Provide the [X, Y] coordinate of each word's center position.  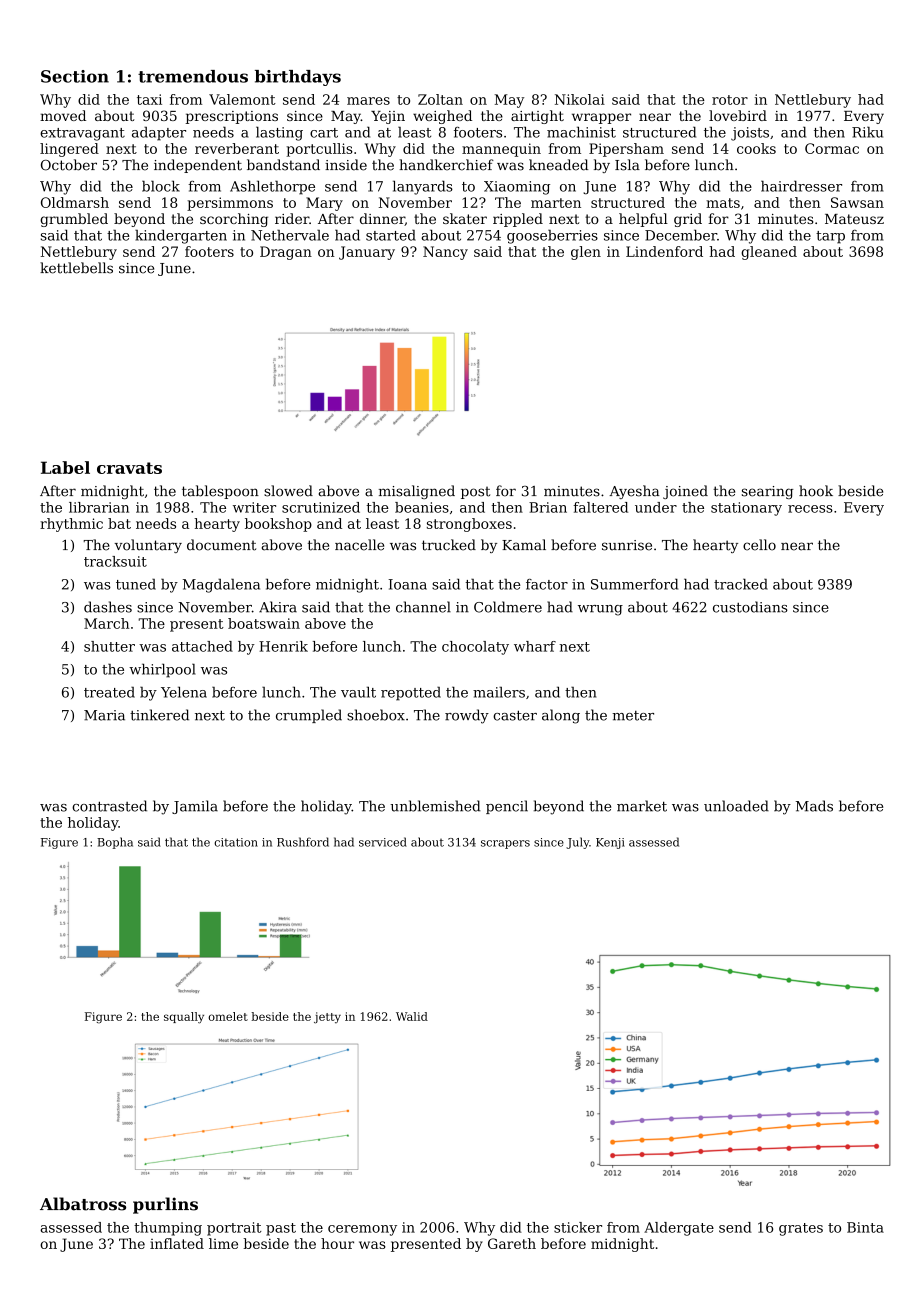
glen [586, 253]
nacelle [359, 545]
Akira [278, 607]
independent [198, 166]
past [281, 1229]
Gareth [512, 1243]
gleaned [769, 253]
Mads [814, 806]
